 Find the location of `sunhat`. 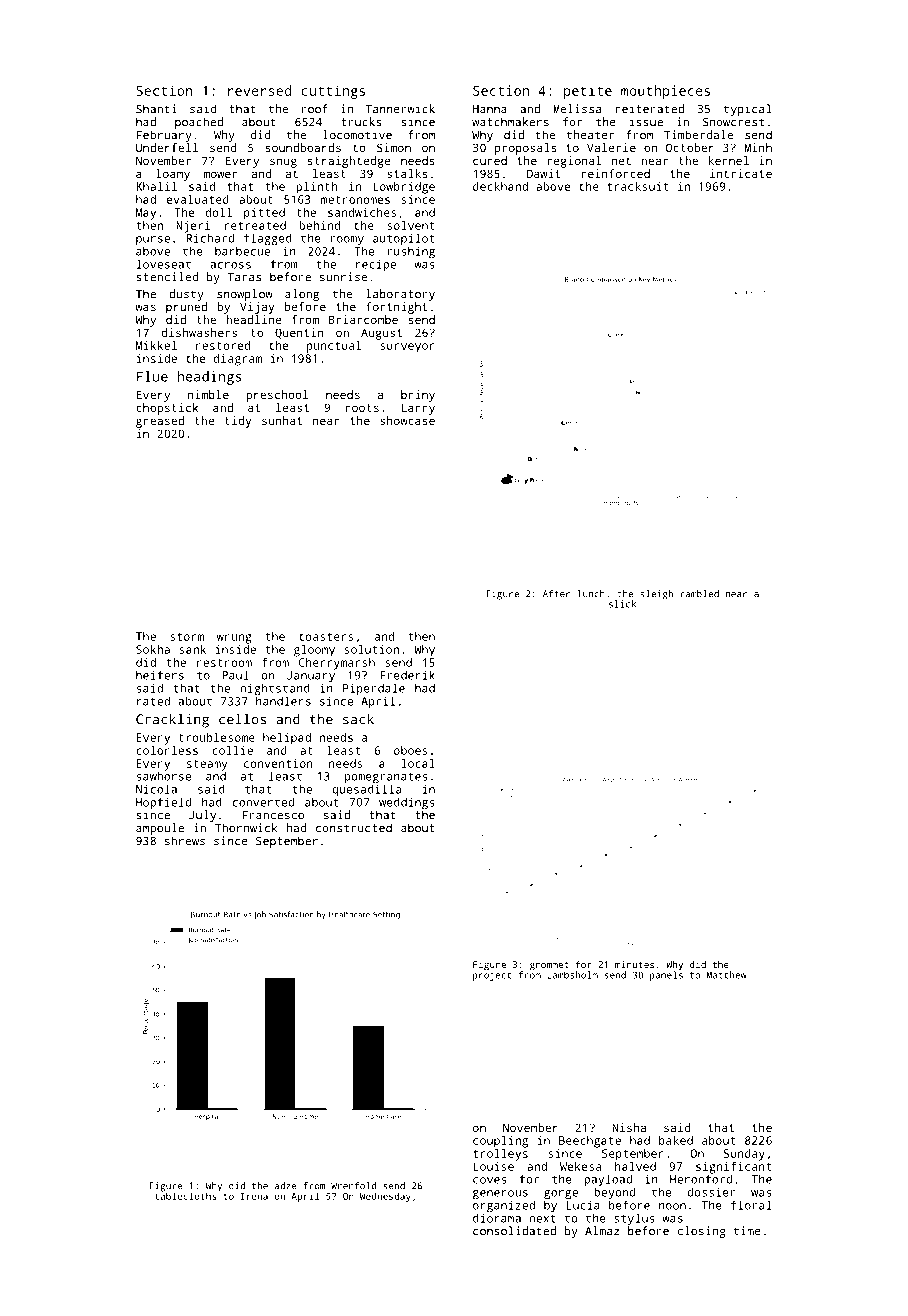

sunhat is located at coordinates (282, 420).
